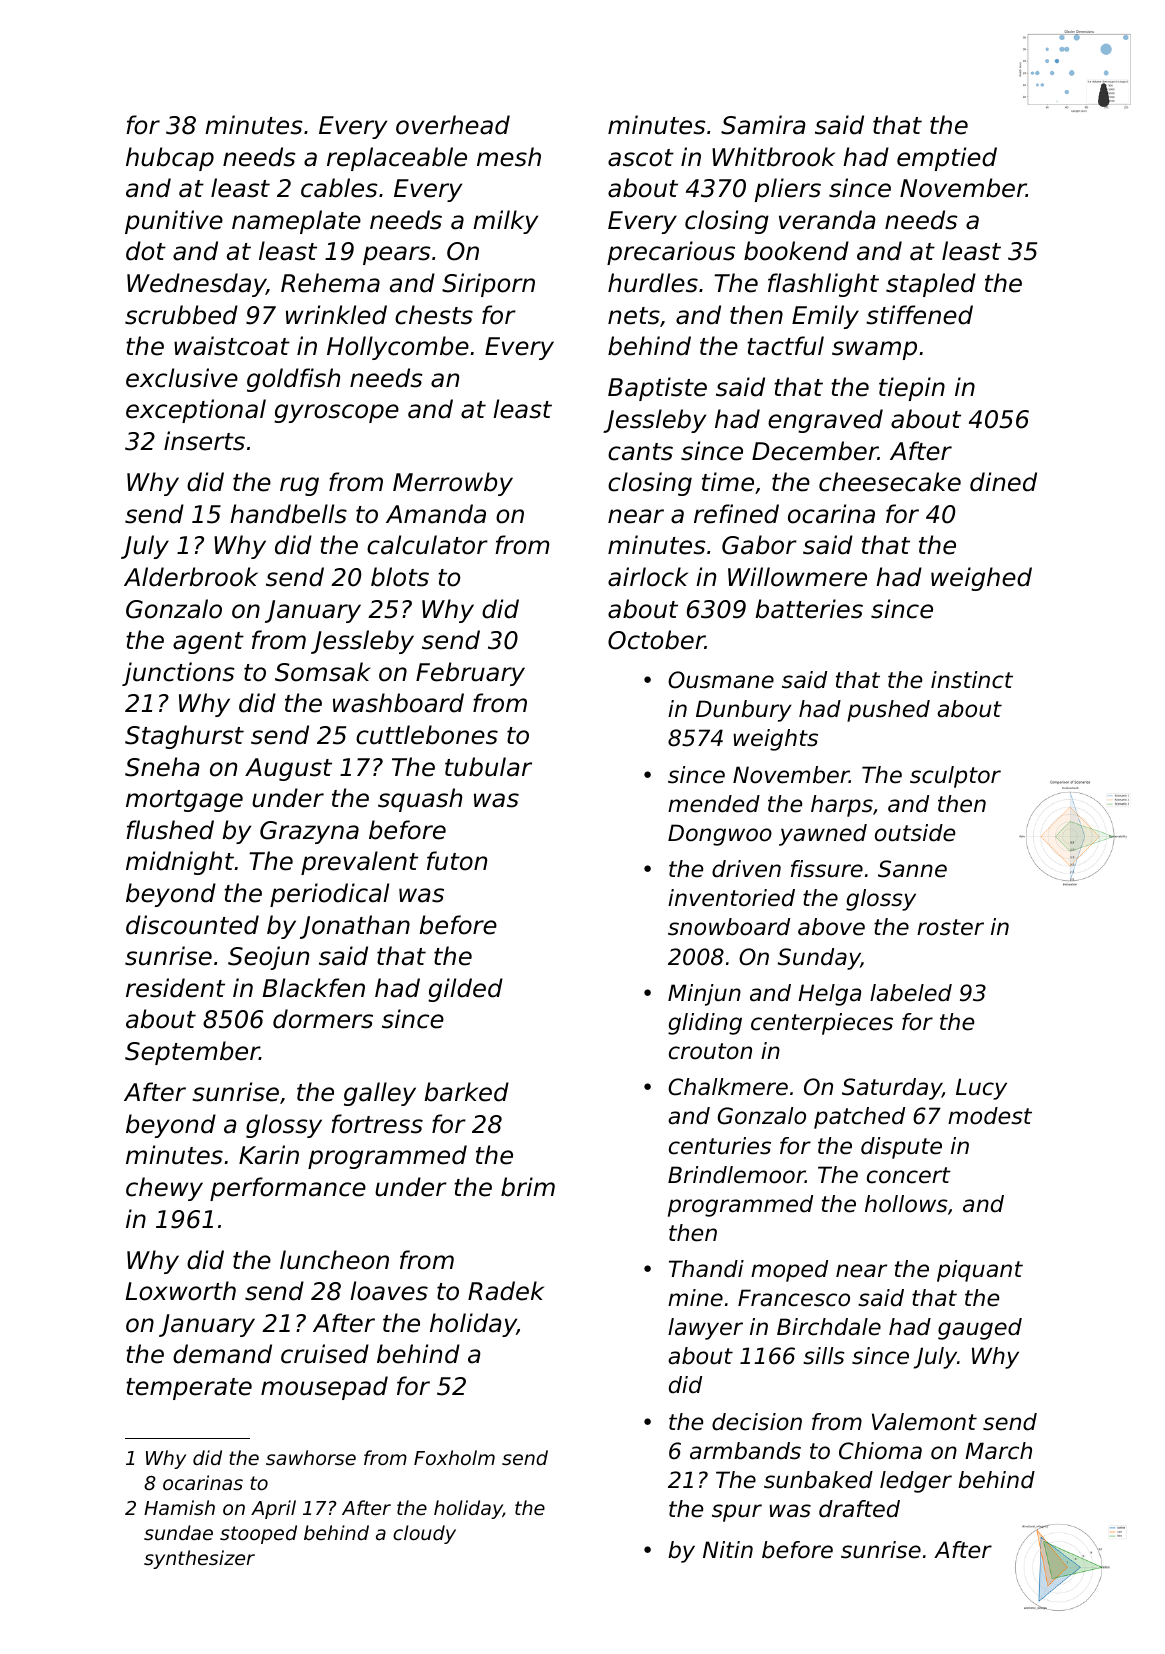 This page has height=1654, width=1165. Describe the element at coordinates (182, 378) in the page. I see `exclusive` at that location.
